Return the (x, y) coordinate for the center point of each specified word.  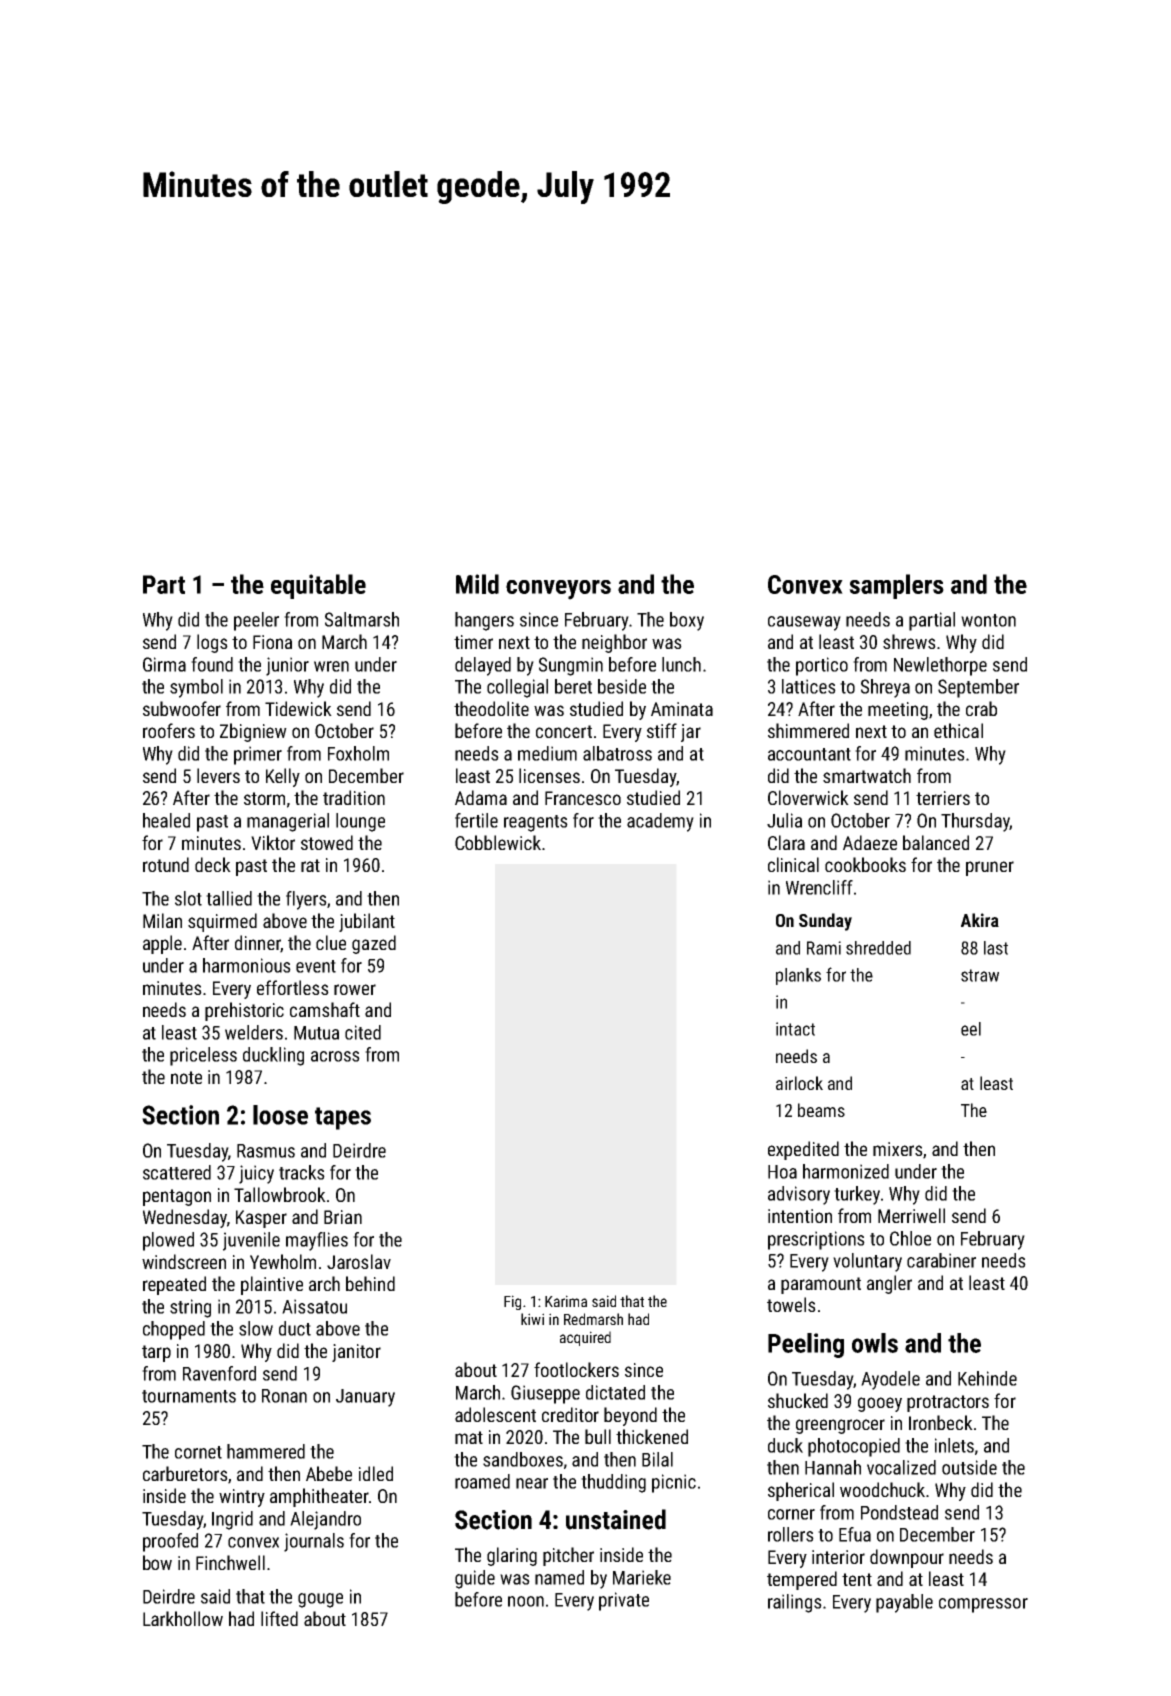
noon (526, 1601)
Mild (477, 584)
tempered (802, 1580)
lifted (279, 1618)
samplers (896, 586)
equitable (318, 586)
